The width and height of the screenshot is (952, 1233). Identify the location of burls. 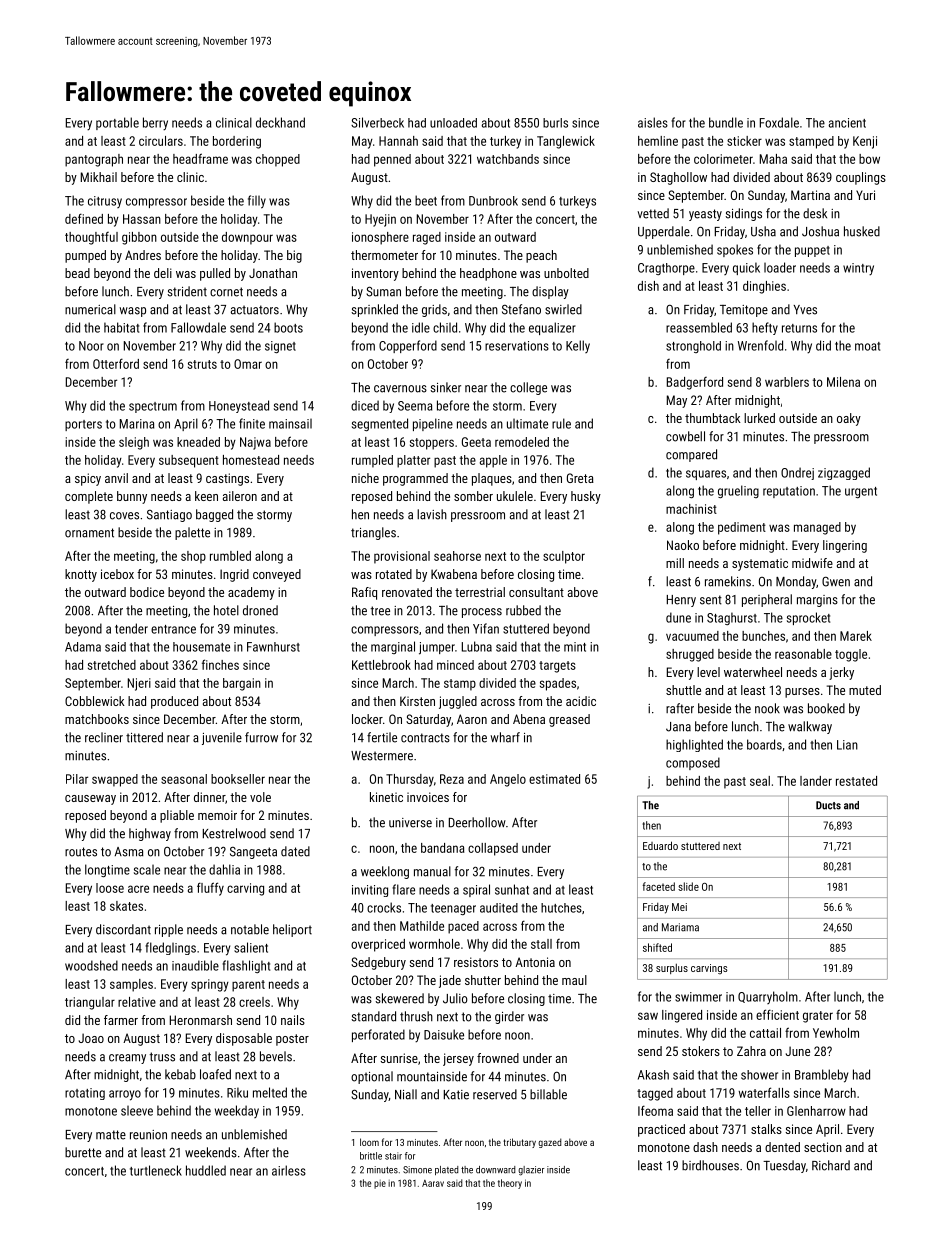
(555, 123).
